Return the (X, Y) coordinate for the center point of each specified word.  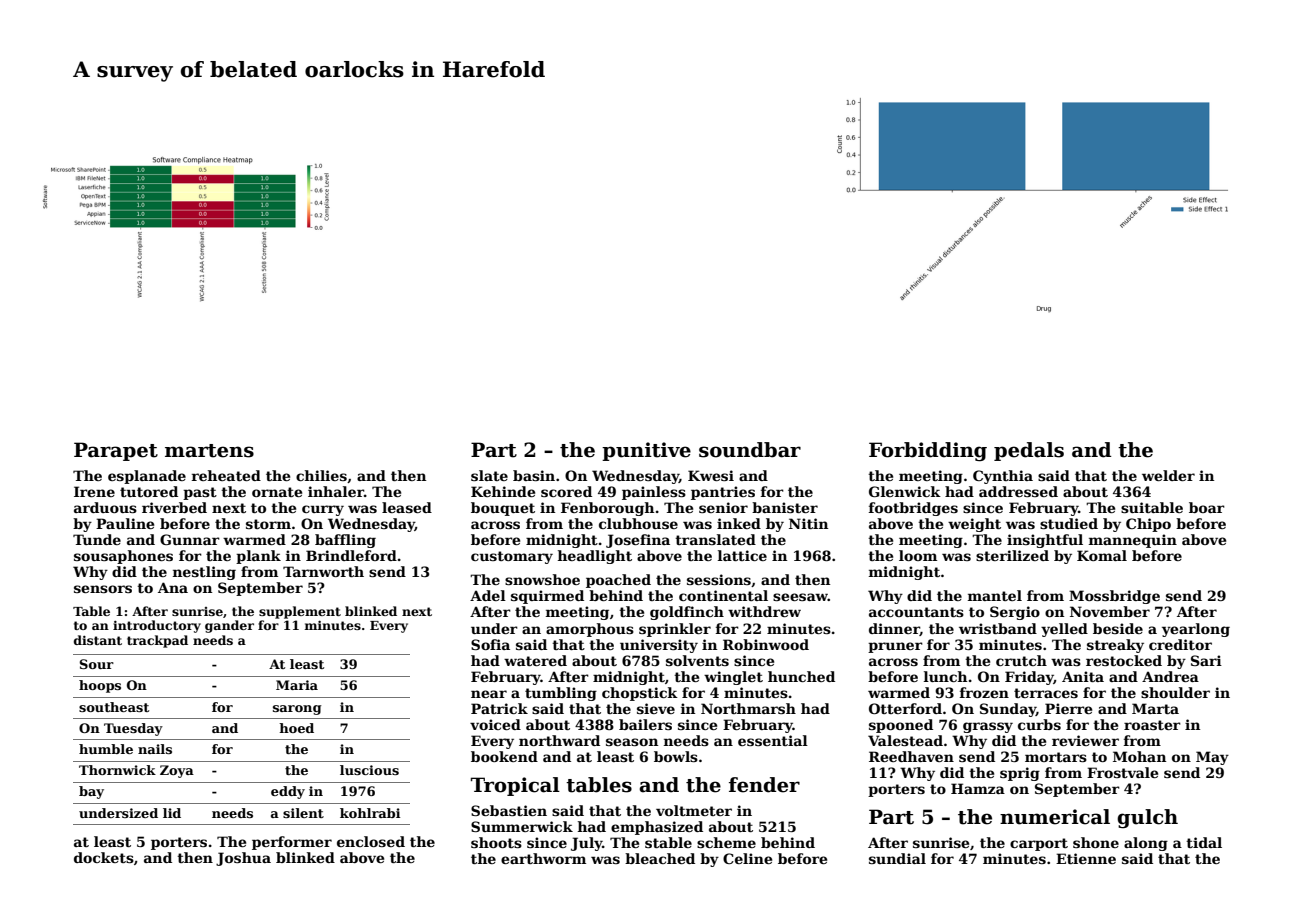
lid (172, 813)
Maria (297, 685)
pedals (1029, 451)
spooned (901, 726)
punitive (646, 451)
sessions (719, 579)
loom (918, 555)
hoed (296, 728)
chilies (321, 475)
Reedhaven (911, 756)
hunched (801, 676)
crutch (1021, 660)
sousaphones (123, 557)
